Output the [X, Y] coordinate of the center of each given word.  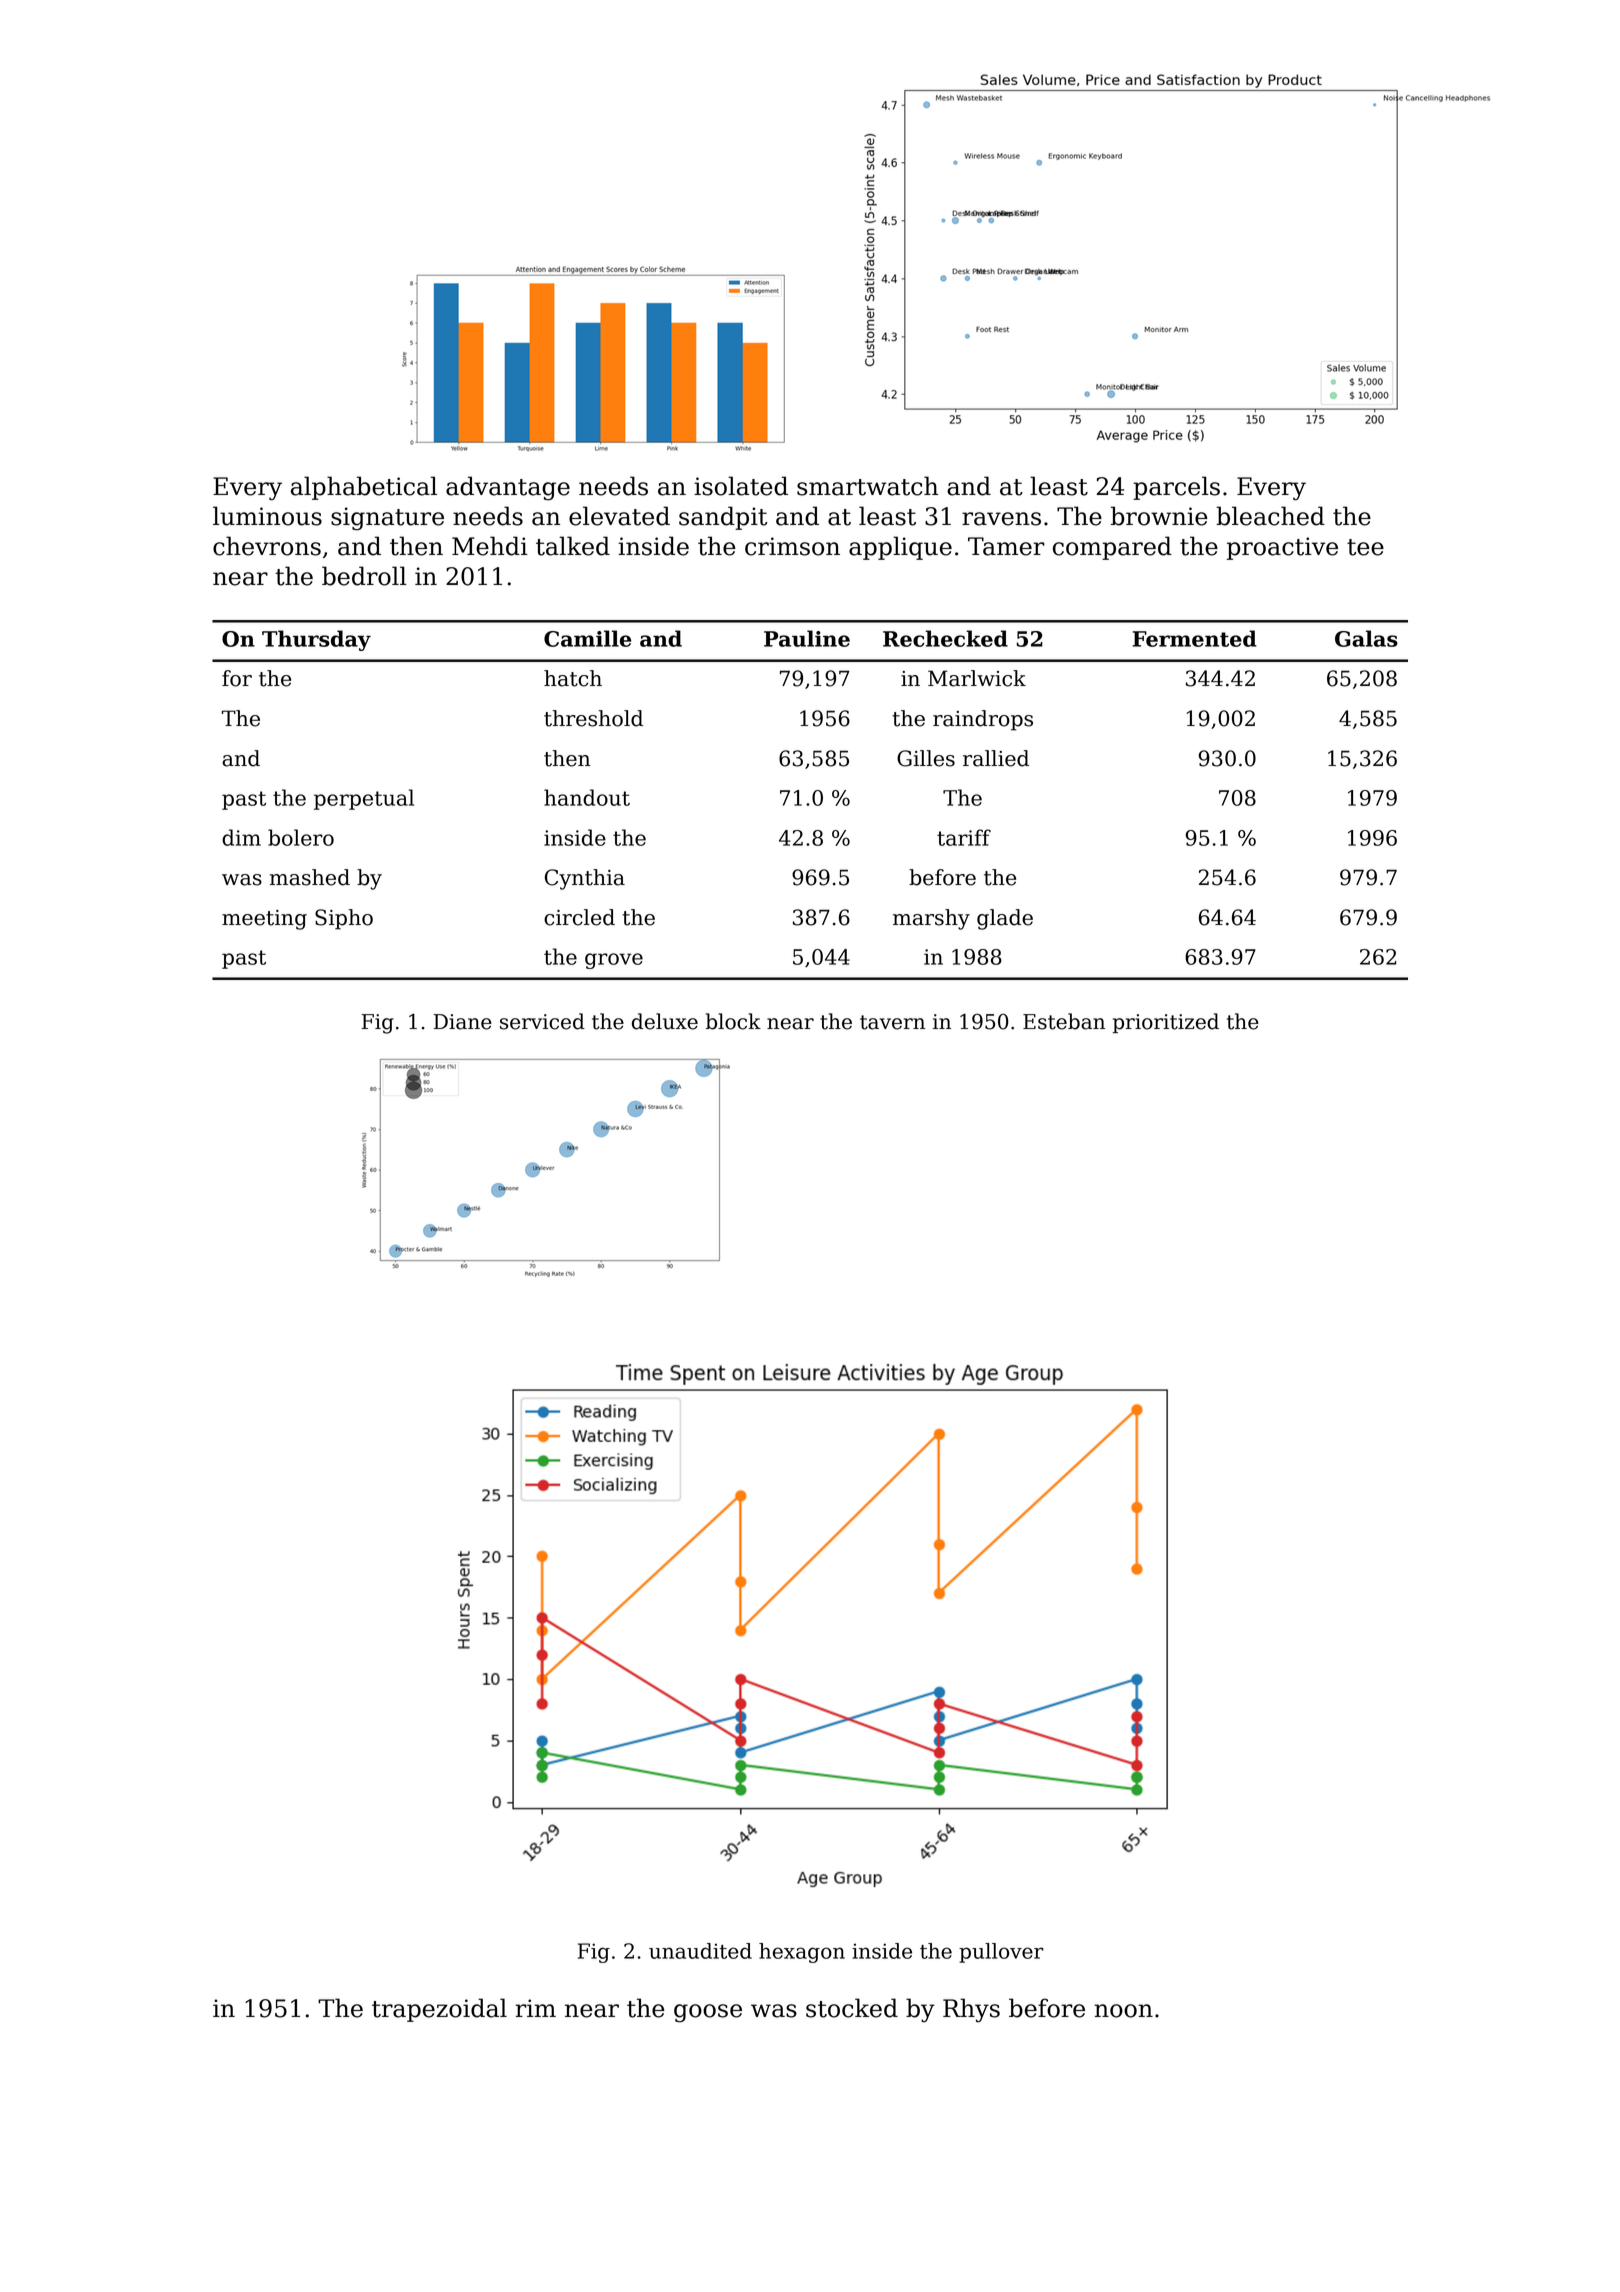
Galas [1366, 638]
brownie [1159, 516]
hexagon [802, 1953]
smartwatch [867, 486]
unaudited [700, 1951]
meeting [264, 920]
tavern [892, 1022]
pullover [1001, 1953]
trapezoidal [439, 2010]
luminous [267, 516]
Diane [463, 1022]
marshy [931, 919]
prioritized [1166, 1023]
